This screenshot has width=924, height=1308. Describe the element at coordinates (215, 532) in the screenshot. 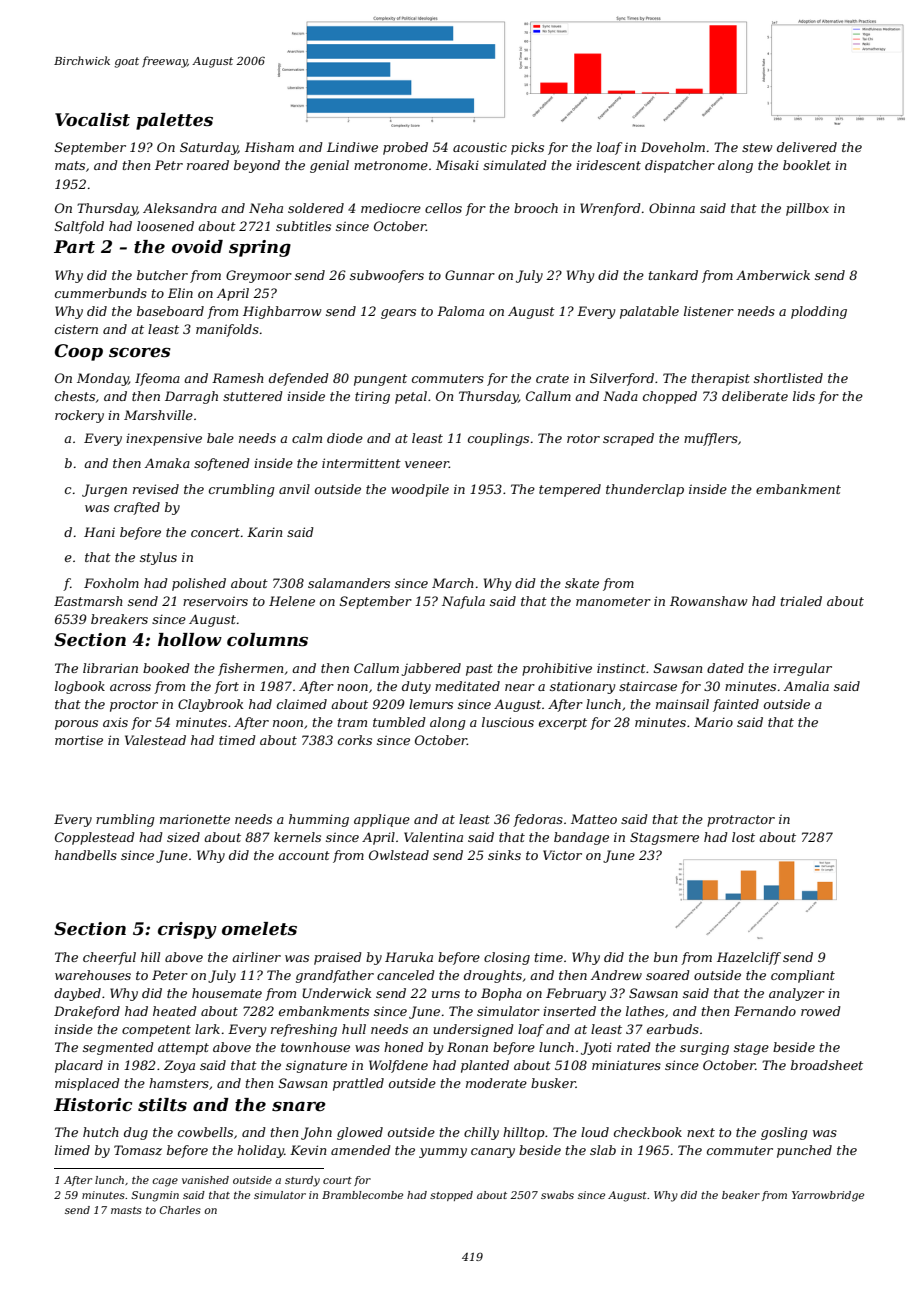

I see `concert` at that location.
